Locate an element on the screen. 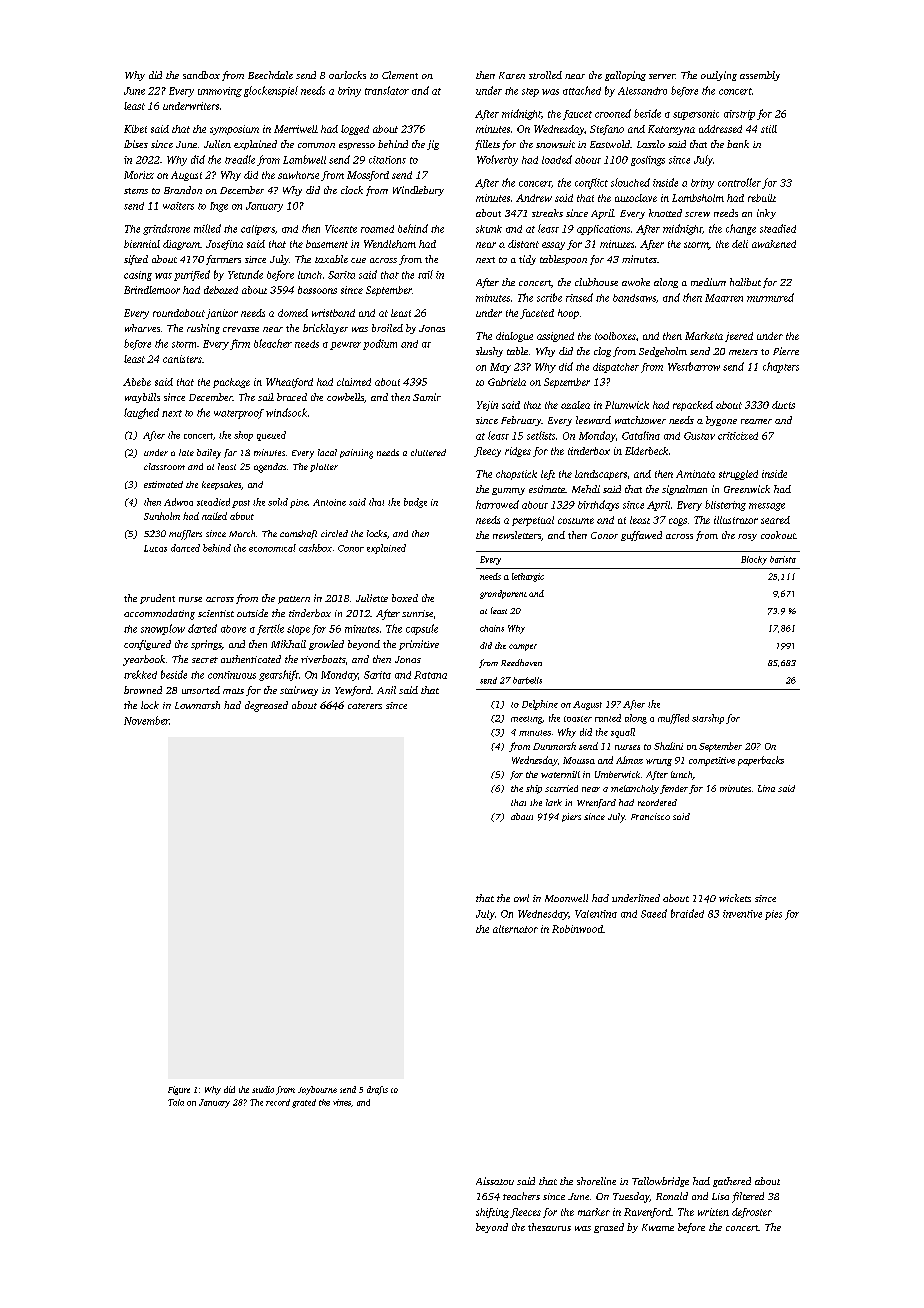 Image resolution: width=924 pixels, height=1308 pixels. Aissatou is located at coordinates (495, 1181).
